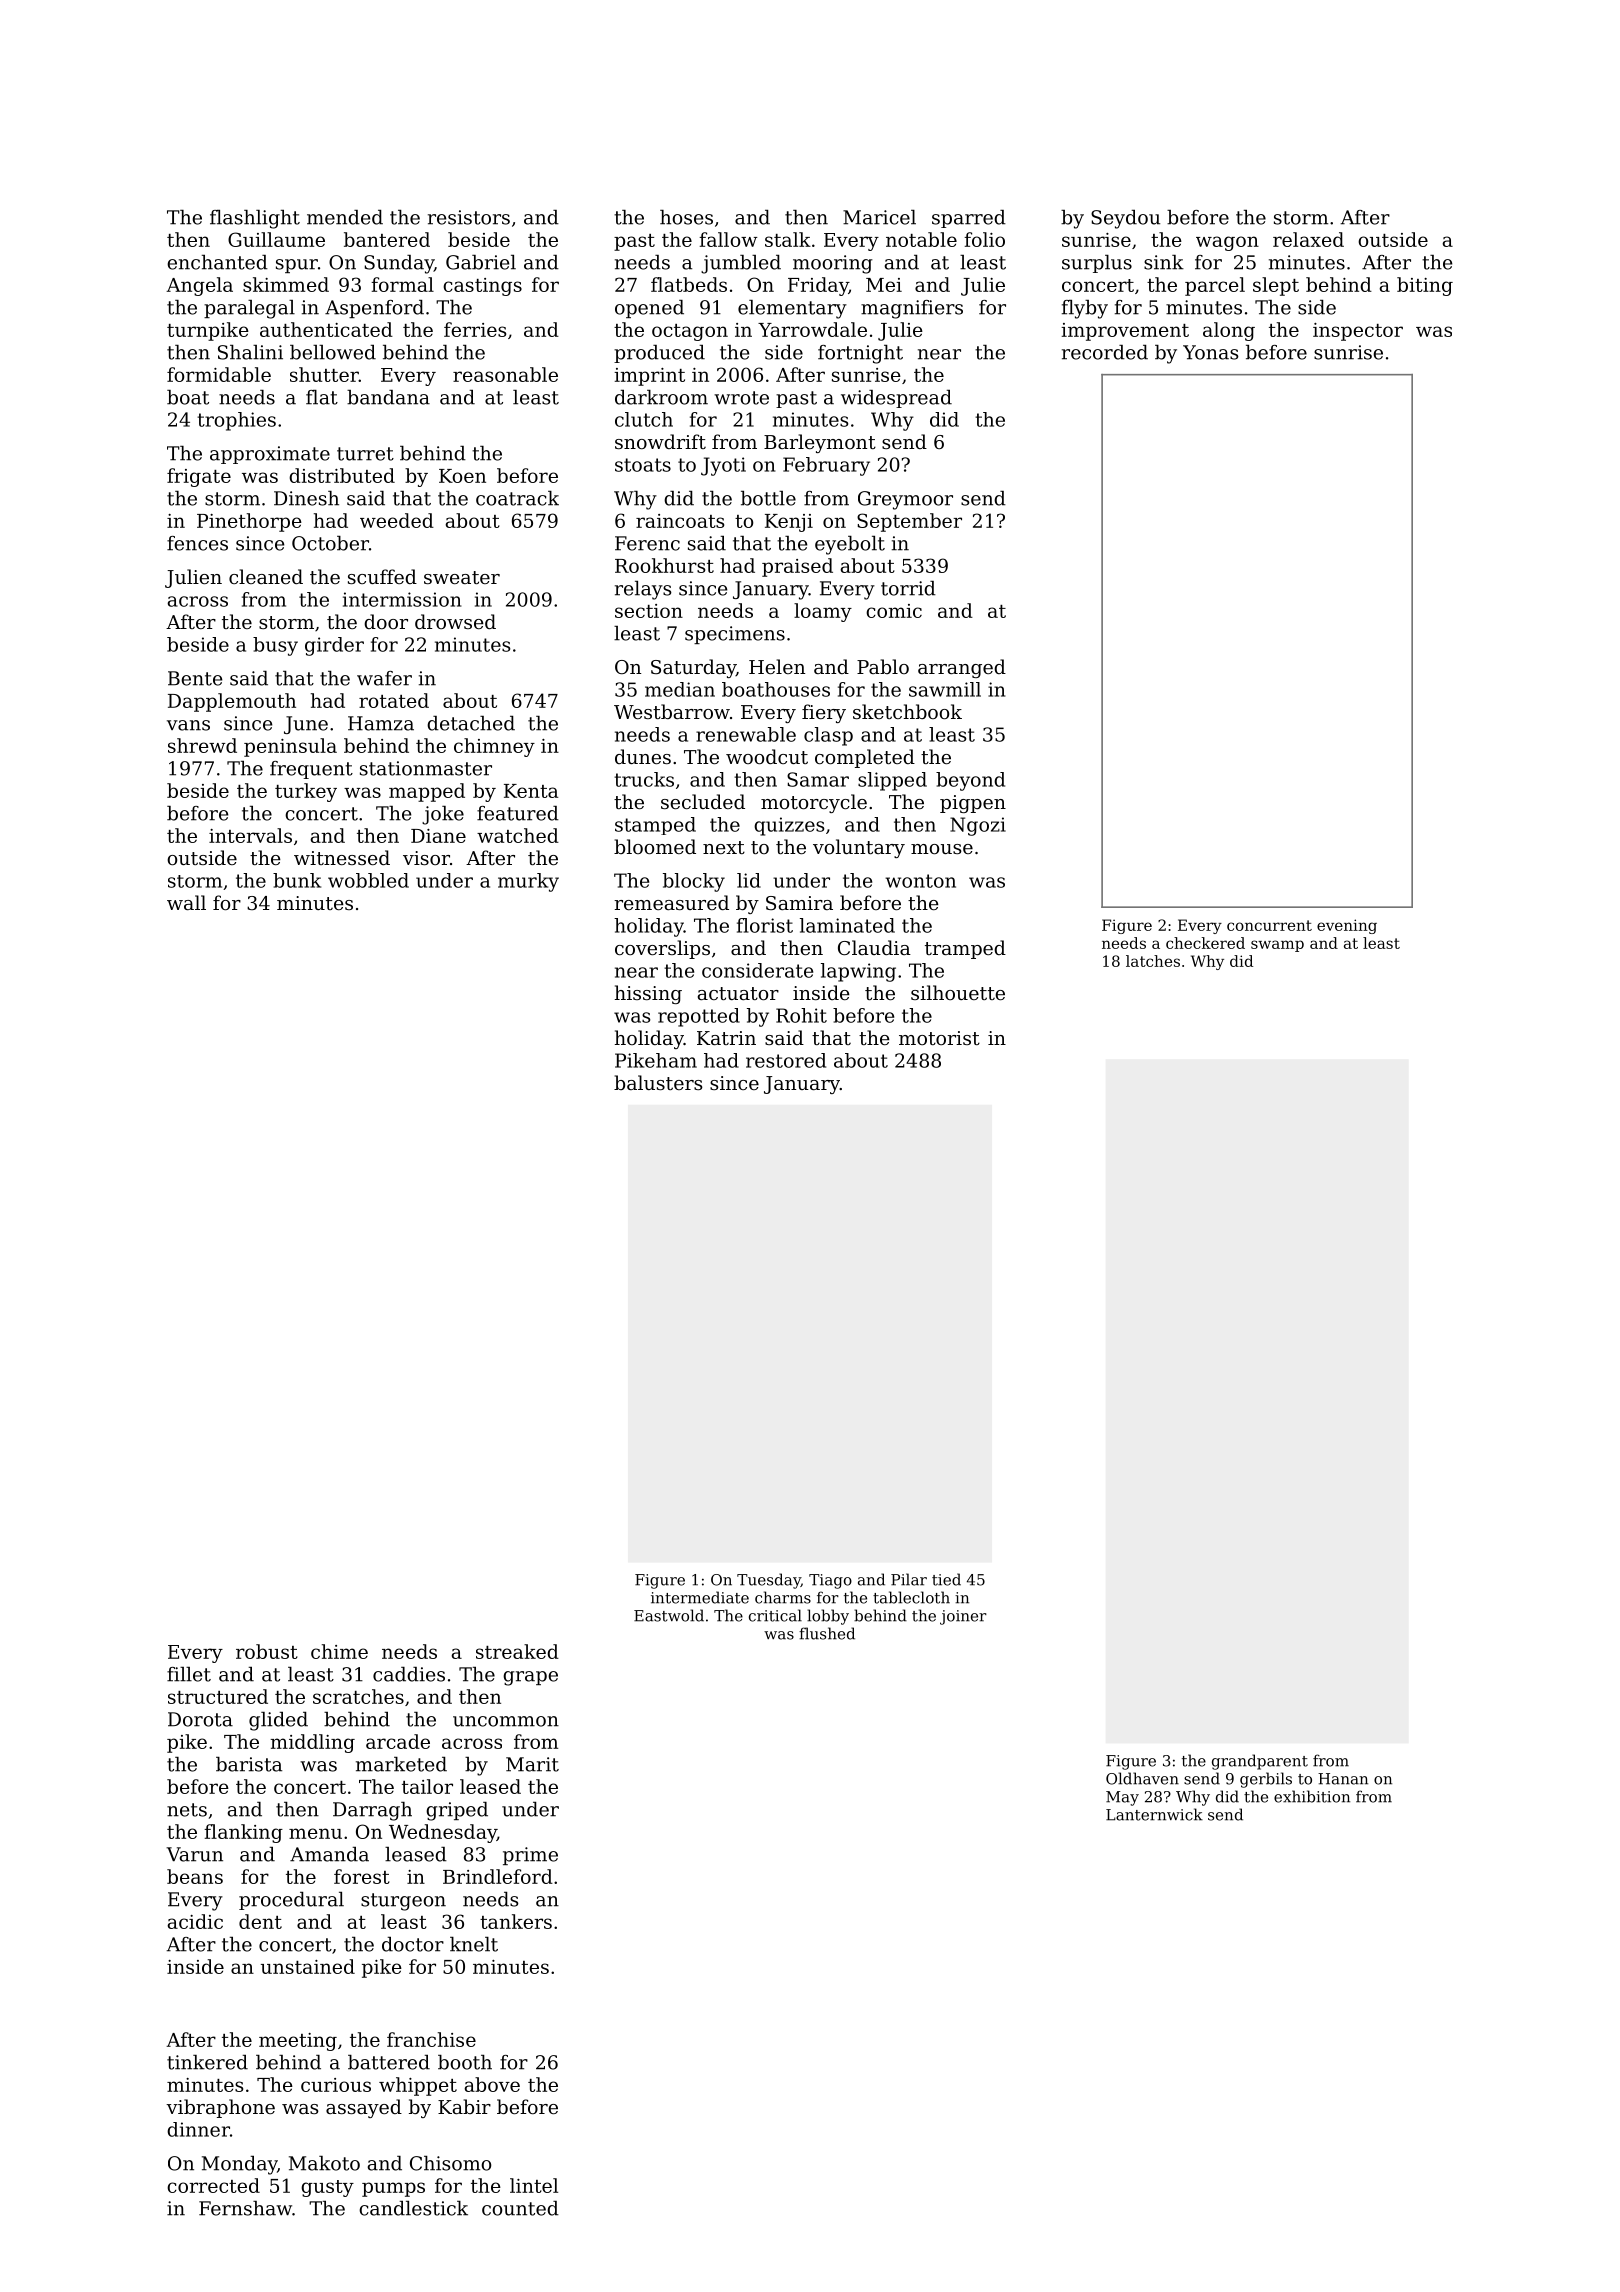 Image resolution: width=1620 pixels, height=2292 pixels. Describe the element at coordinates (1358, 332) in the page. I see `inspector` at that location.
